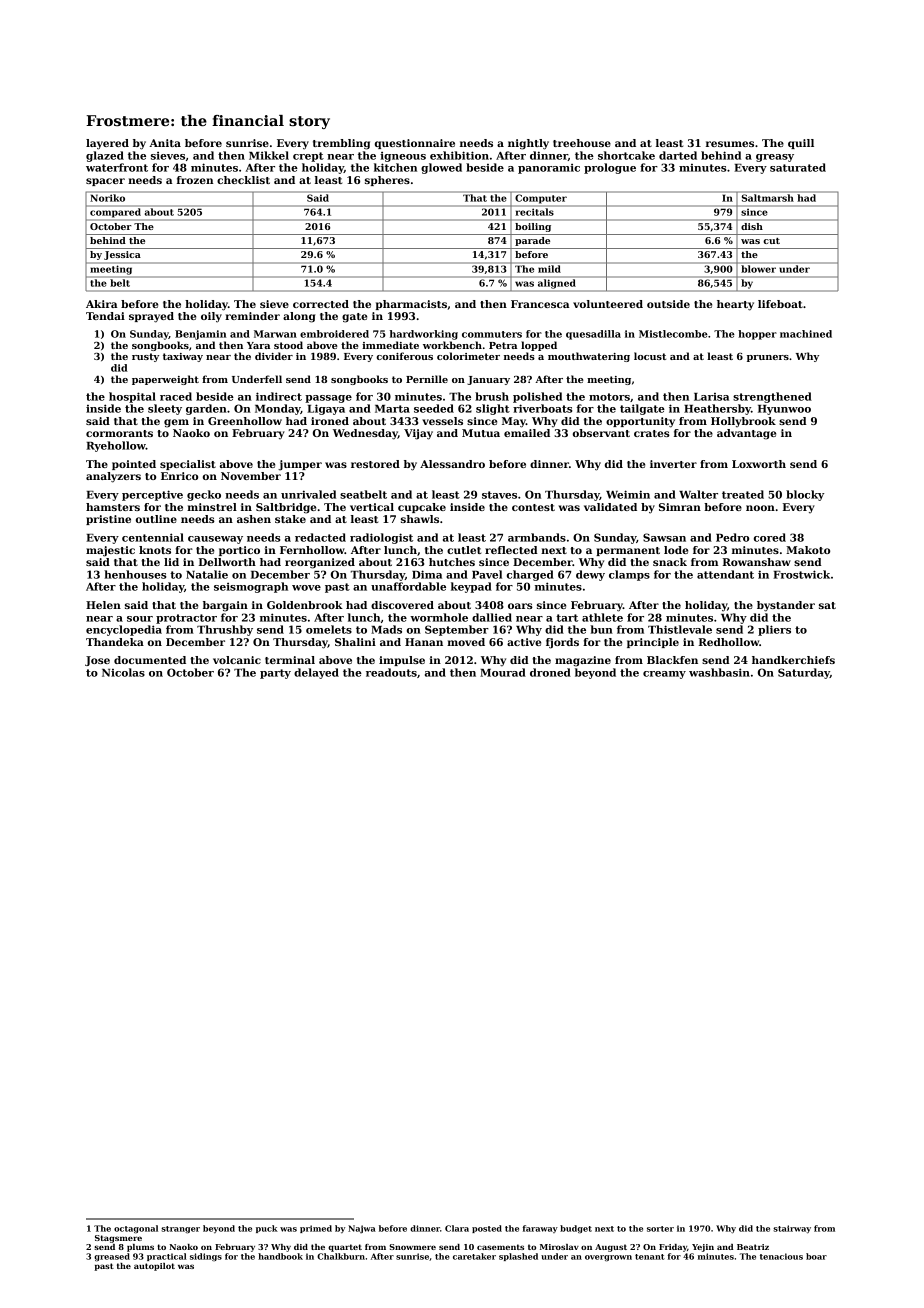  Describe the element at coordinates (154, 1267) in the document. I see `autopilot` at that location.
